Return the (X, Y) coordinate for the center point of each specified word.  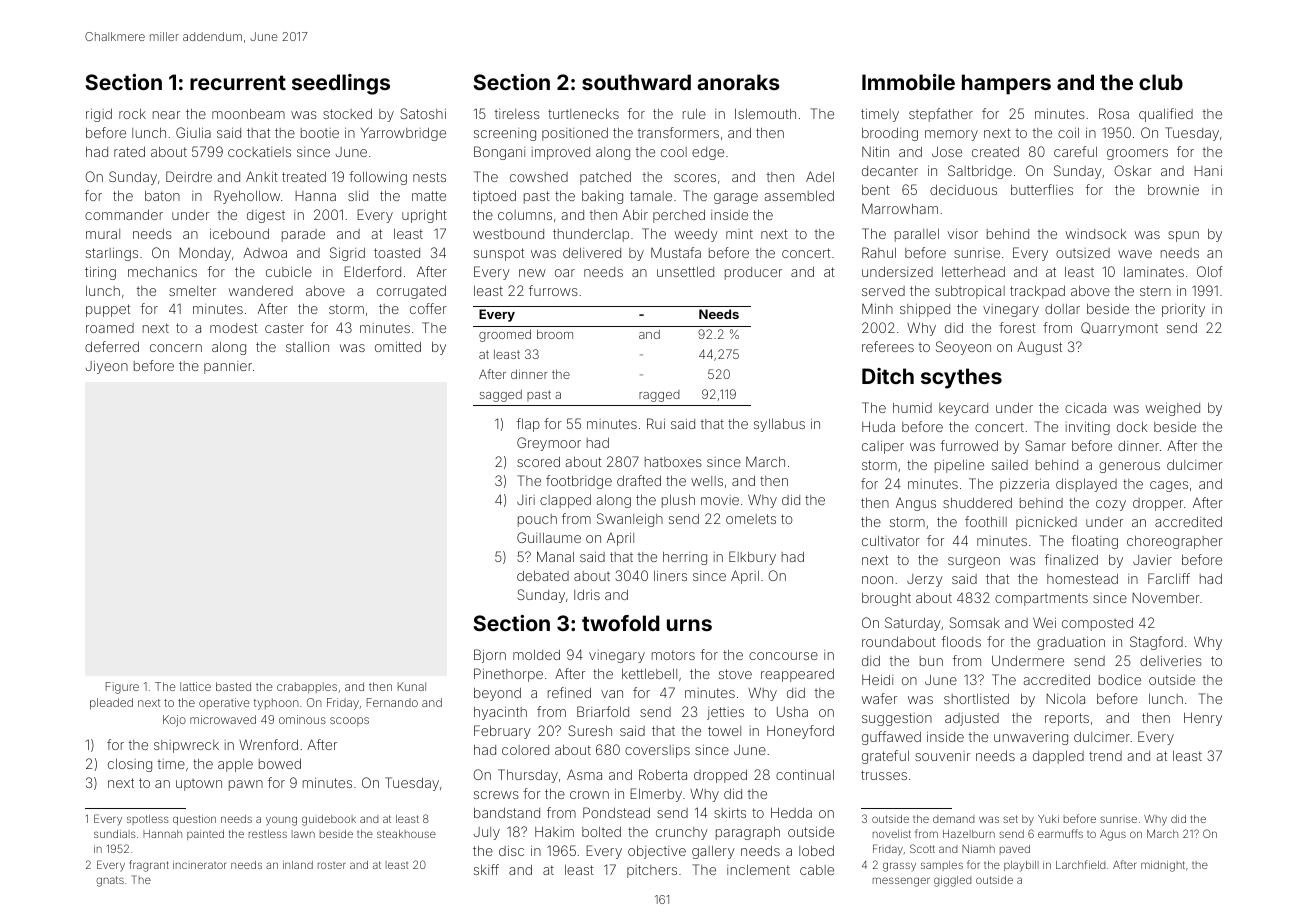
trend (1105, 756)
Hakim (554, 832)
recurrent (238, 82)
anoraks (738, 82)
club (1161, 82)
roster (332, 865)
